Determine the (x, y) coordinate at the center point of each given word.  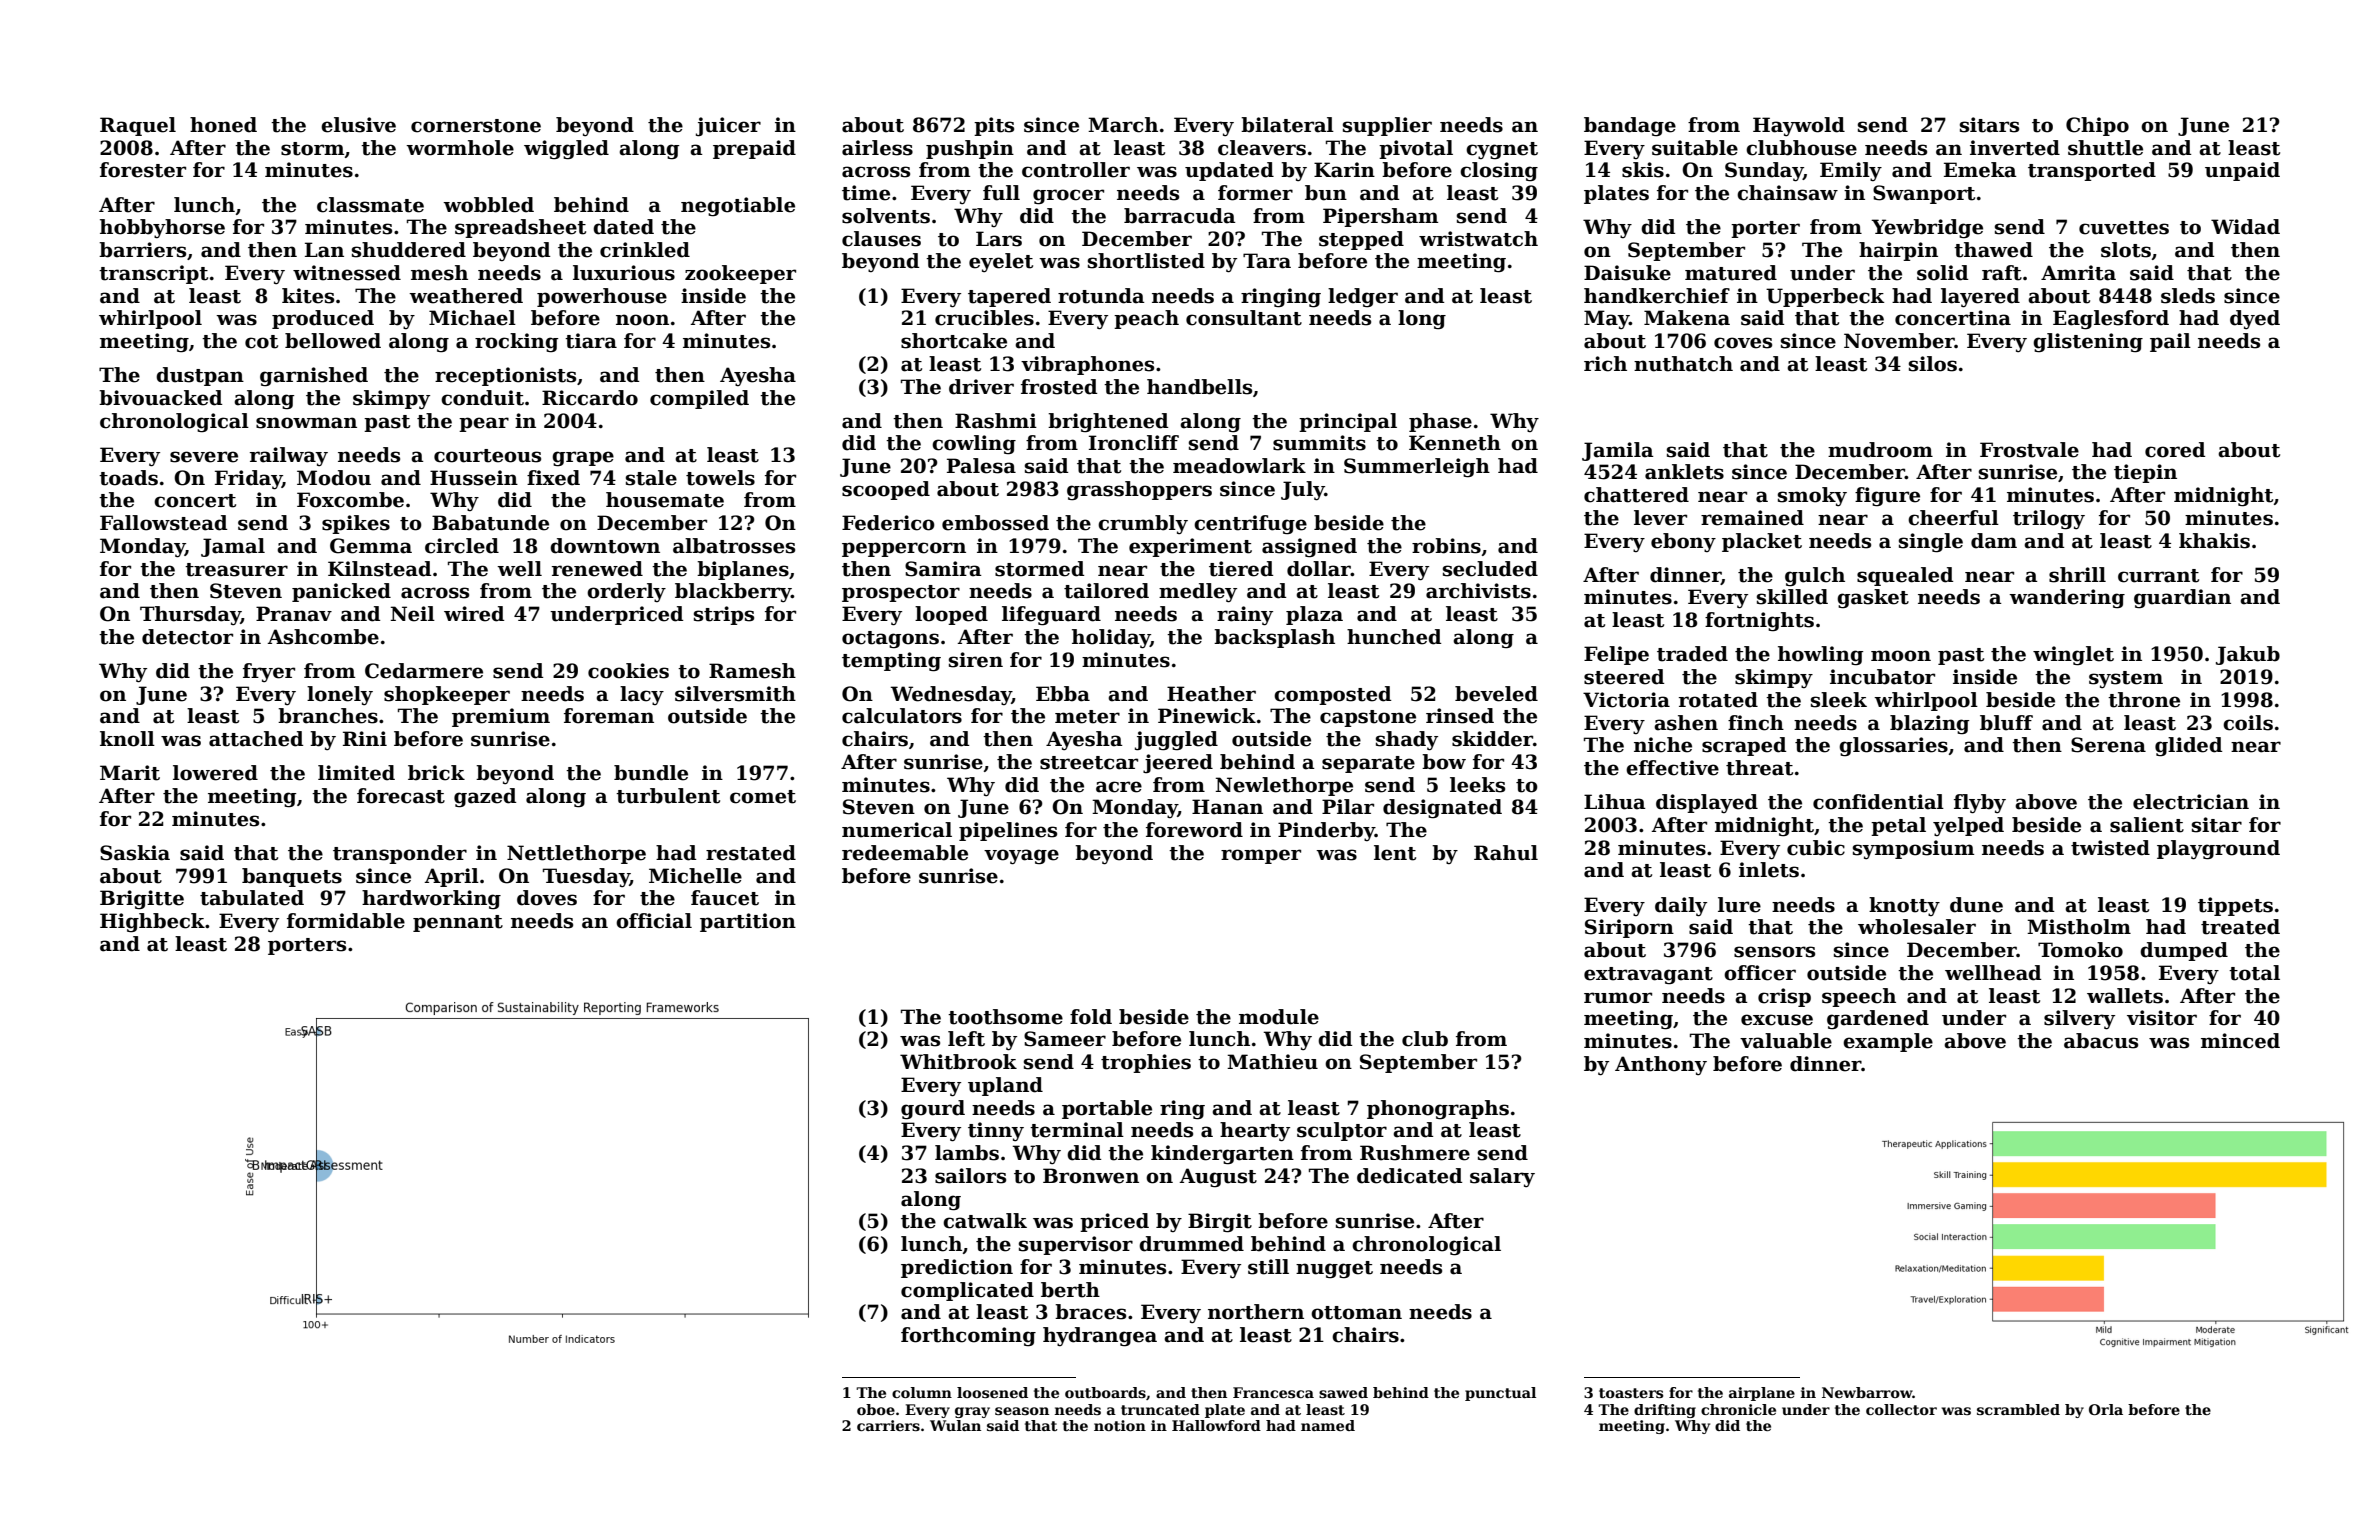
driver (981, 387)
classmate (370, 205)
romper (1261, 856)
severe (204, 457)
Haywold (1799, 126)
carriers (888, 1425)
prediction (957, 1268)
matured (1731, 273)
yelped (1968, 826)
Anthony (1661, 1065)
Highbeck (152, 923)
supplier (1387, 126)
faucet (725, 898)
